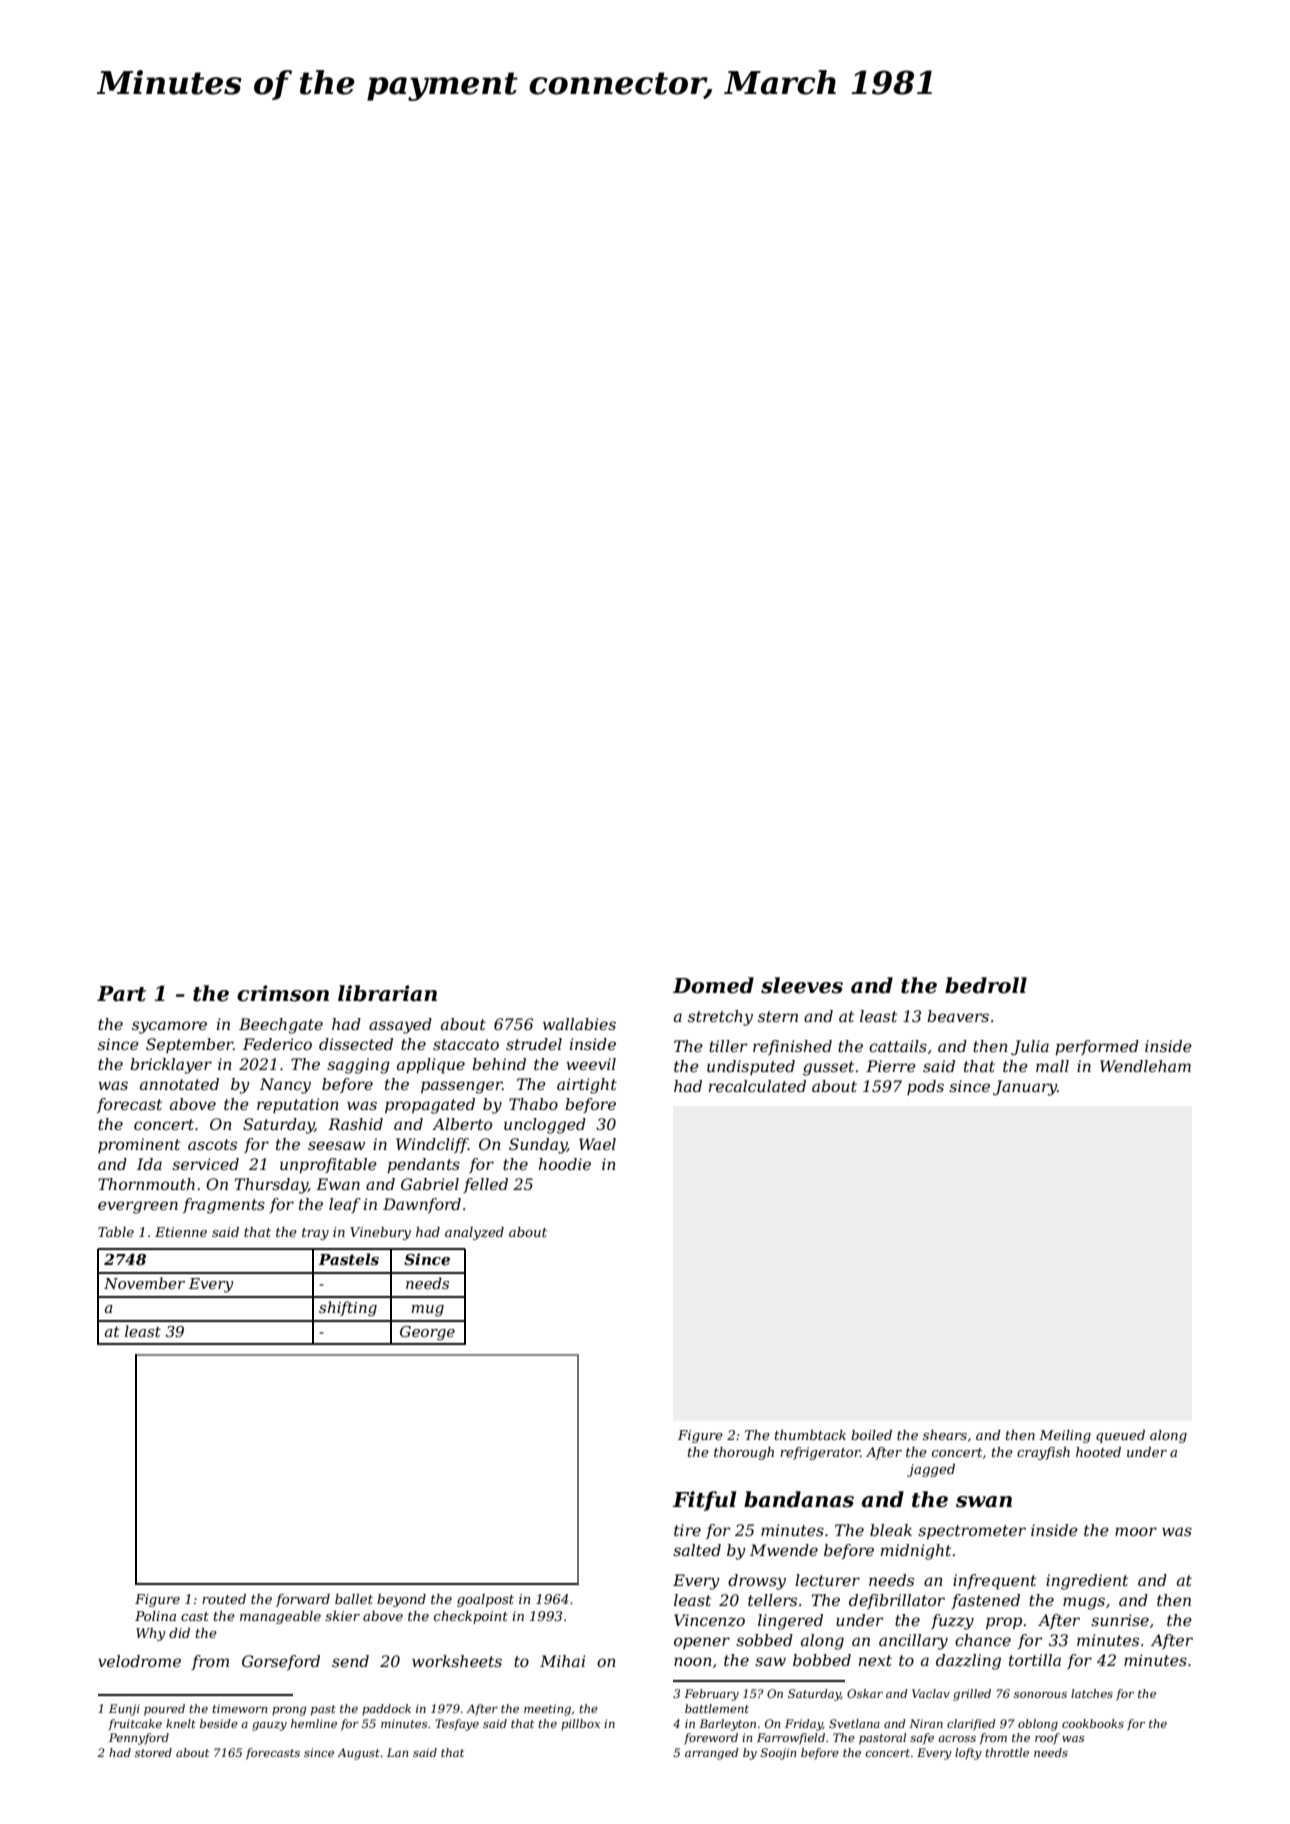 Image resolution: width=1290 pixels, height=1824 pixels. What do you see at coordinates (1145, 1066) in the screenshot?
I see `Wendleham` at bounding box center [1145, 1066].
